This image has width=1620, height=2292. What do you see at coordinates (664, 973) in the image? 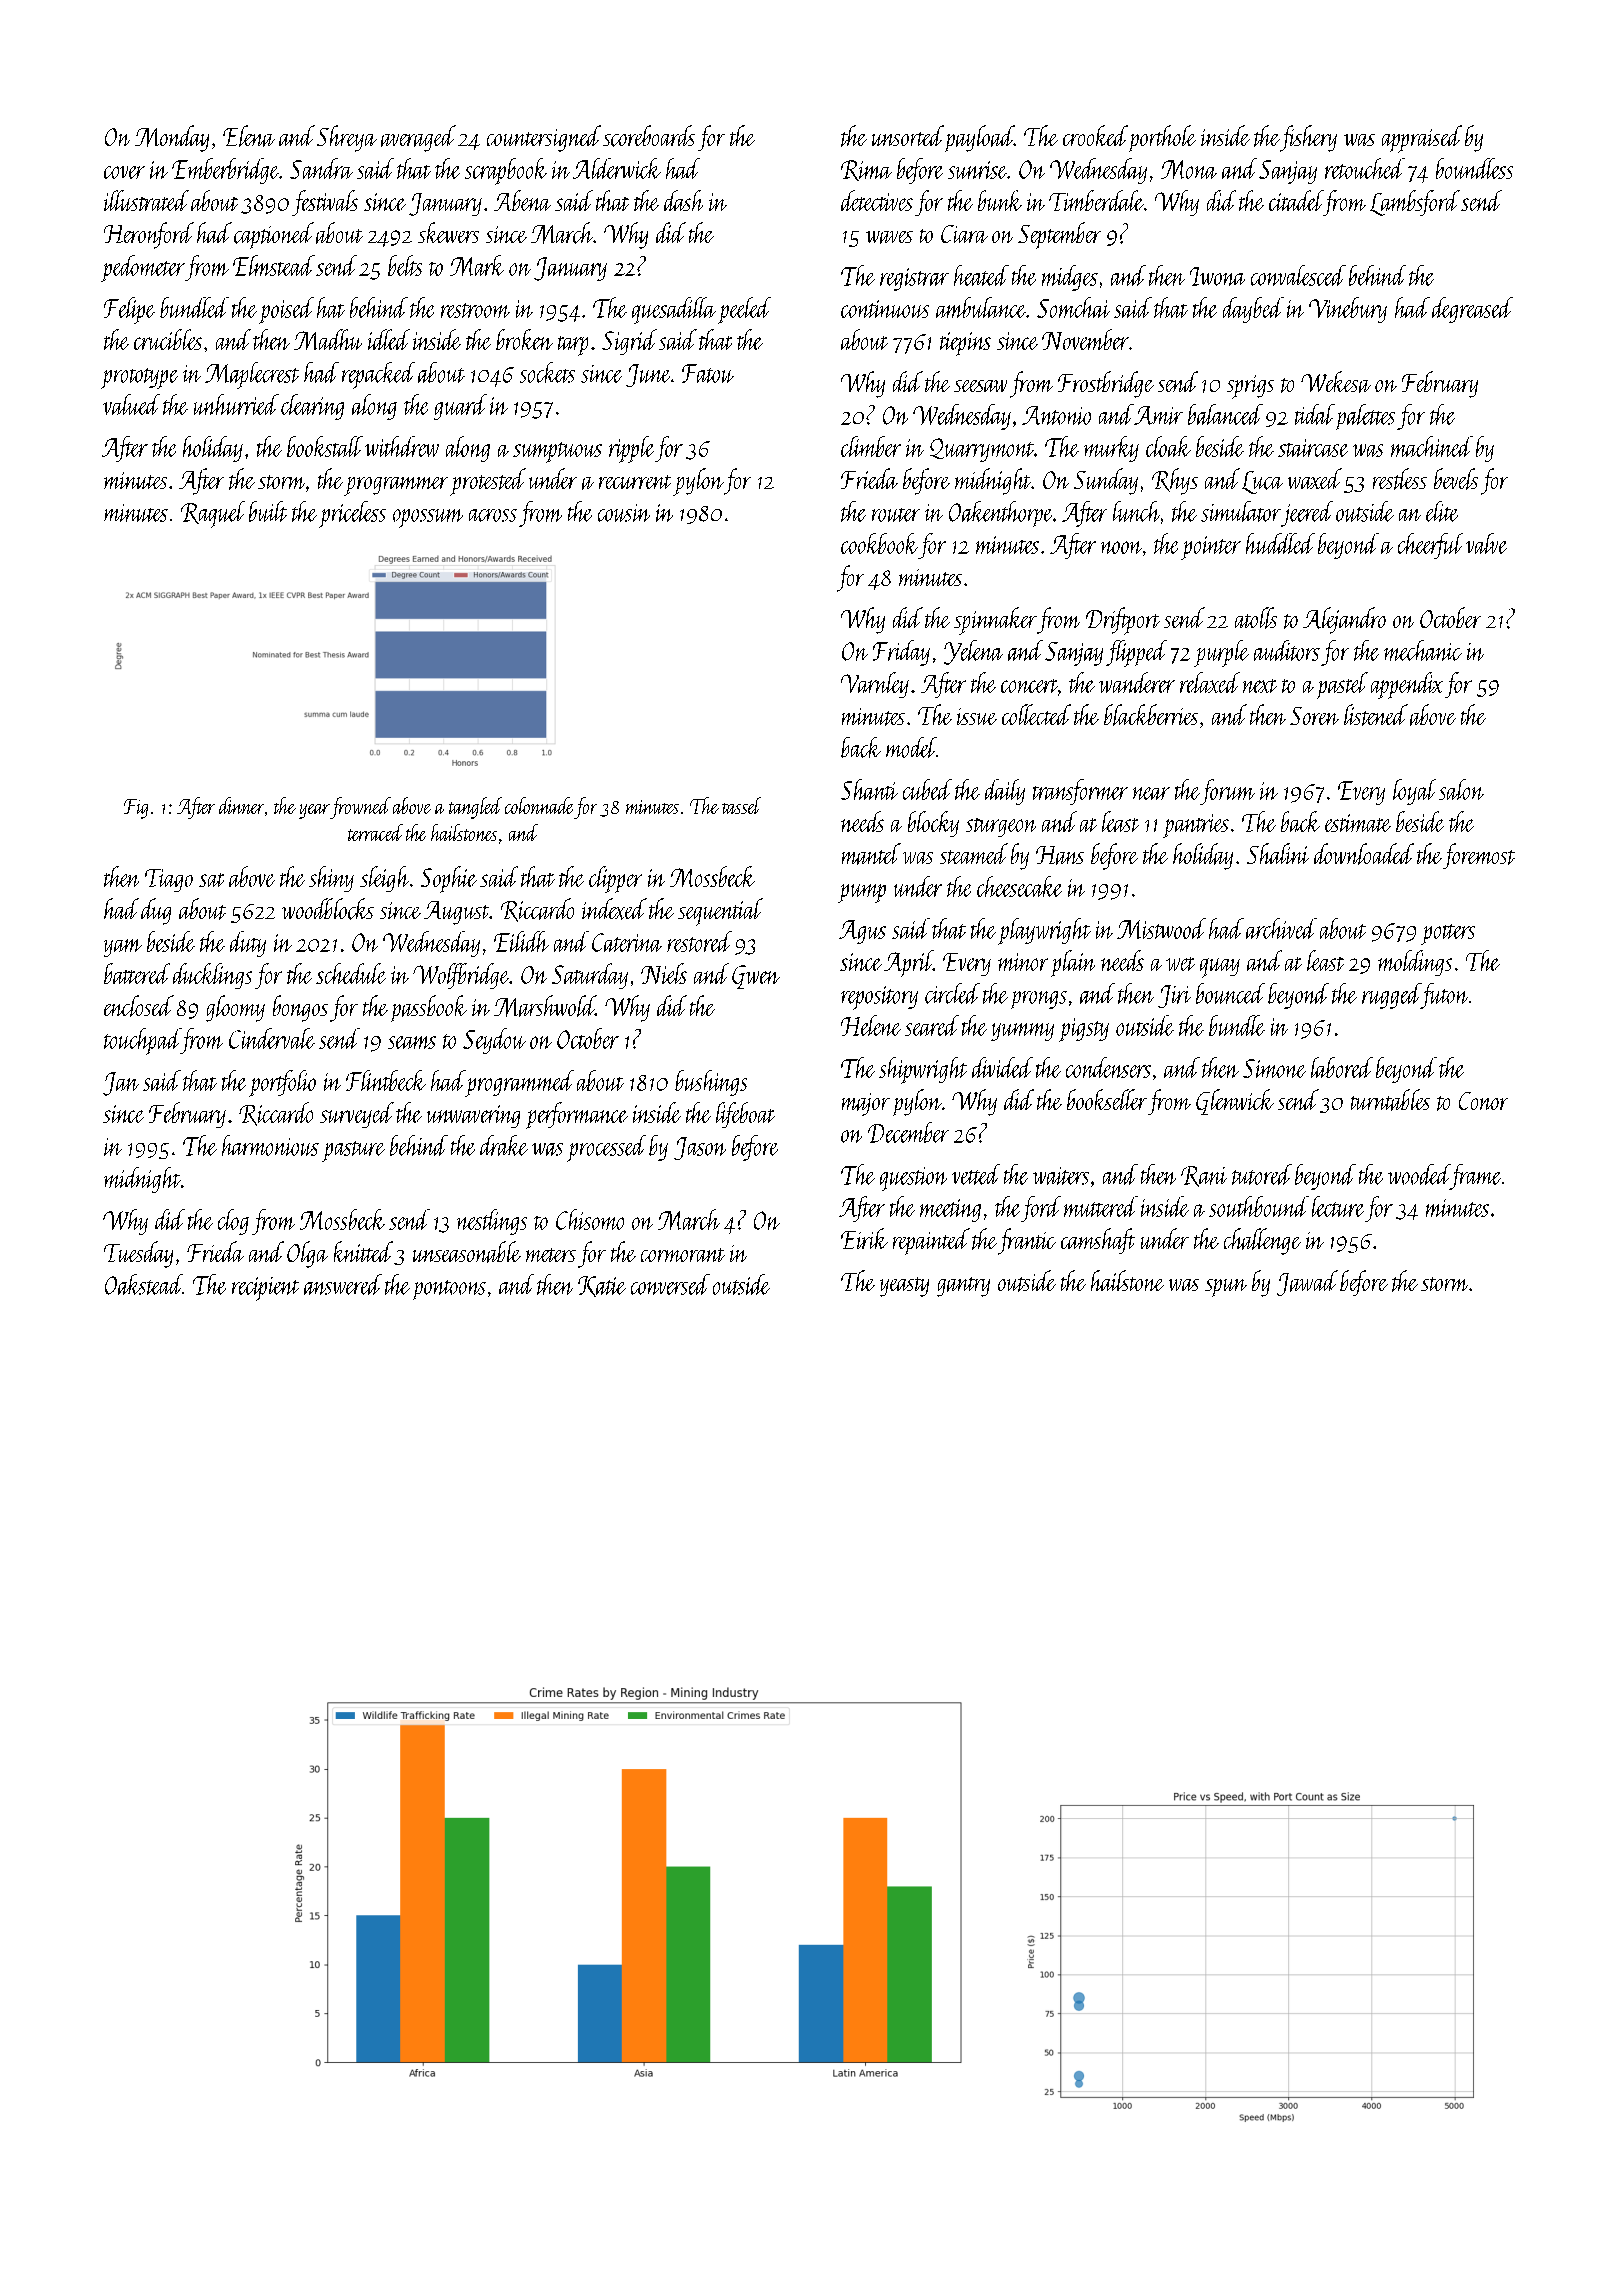
I see `Niels` at bounding box center [664, 973].
